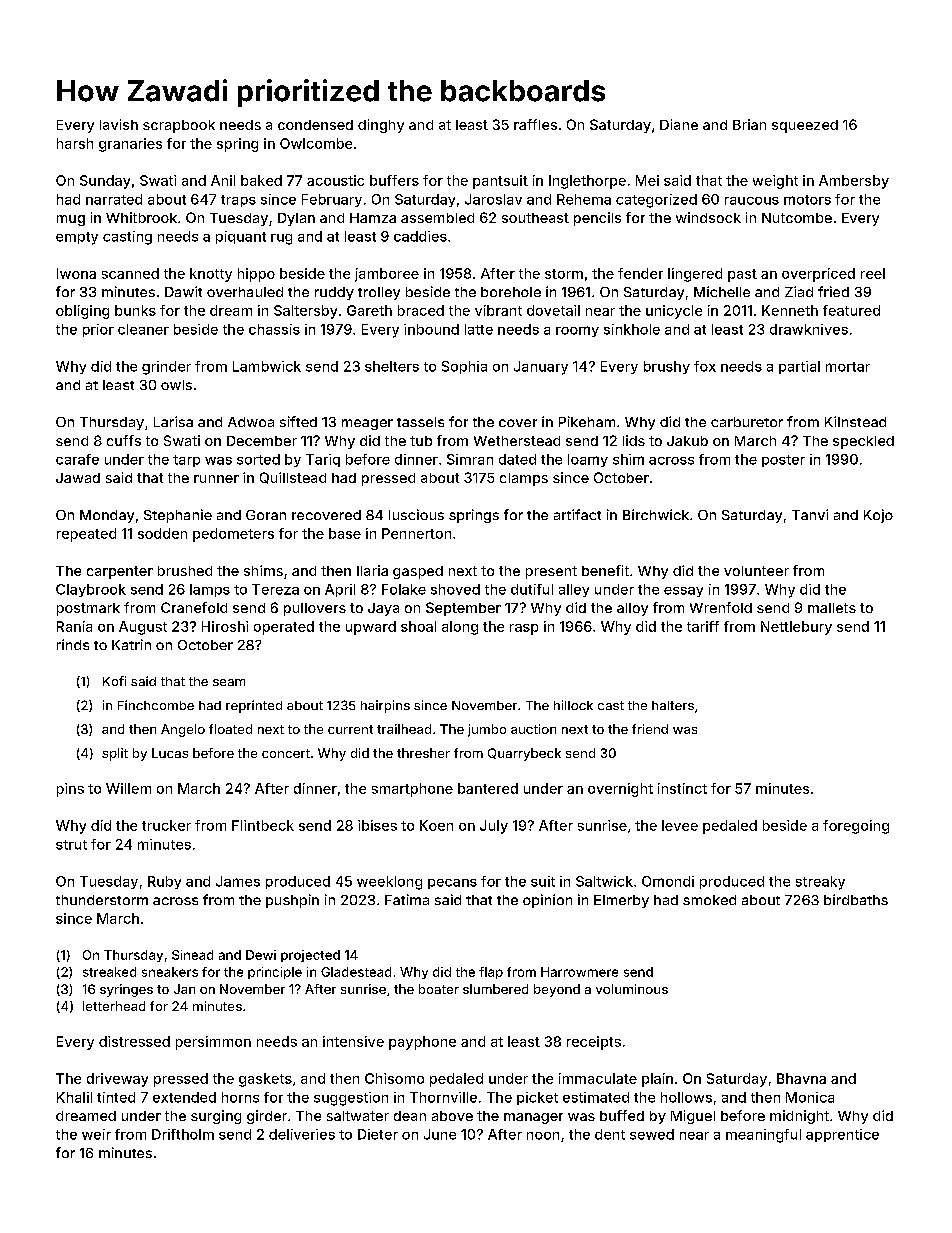 The image size is (952, 1233). What do you see at coordinates (452, 884) in the image?
I see `pecans` at bounding box center [452, 884].
